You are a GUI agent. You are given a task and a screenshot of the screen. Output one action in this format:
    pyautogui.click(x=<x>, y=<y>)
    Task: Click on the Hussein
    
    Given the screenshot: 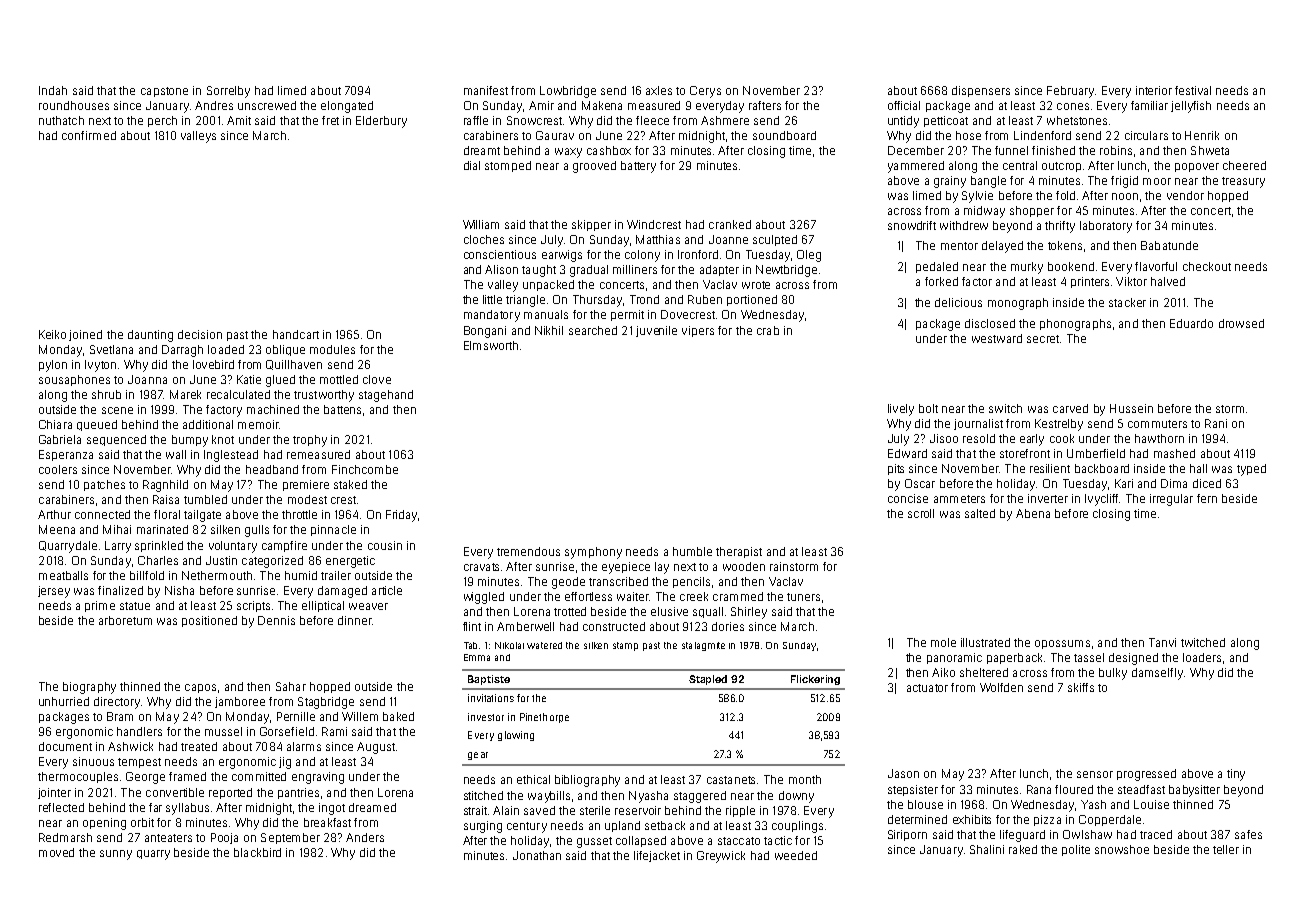 What is the action you would take?
    pyautogui.click(x=1131, y=408)
